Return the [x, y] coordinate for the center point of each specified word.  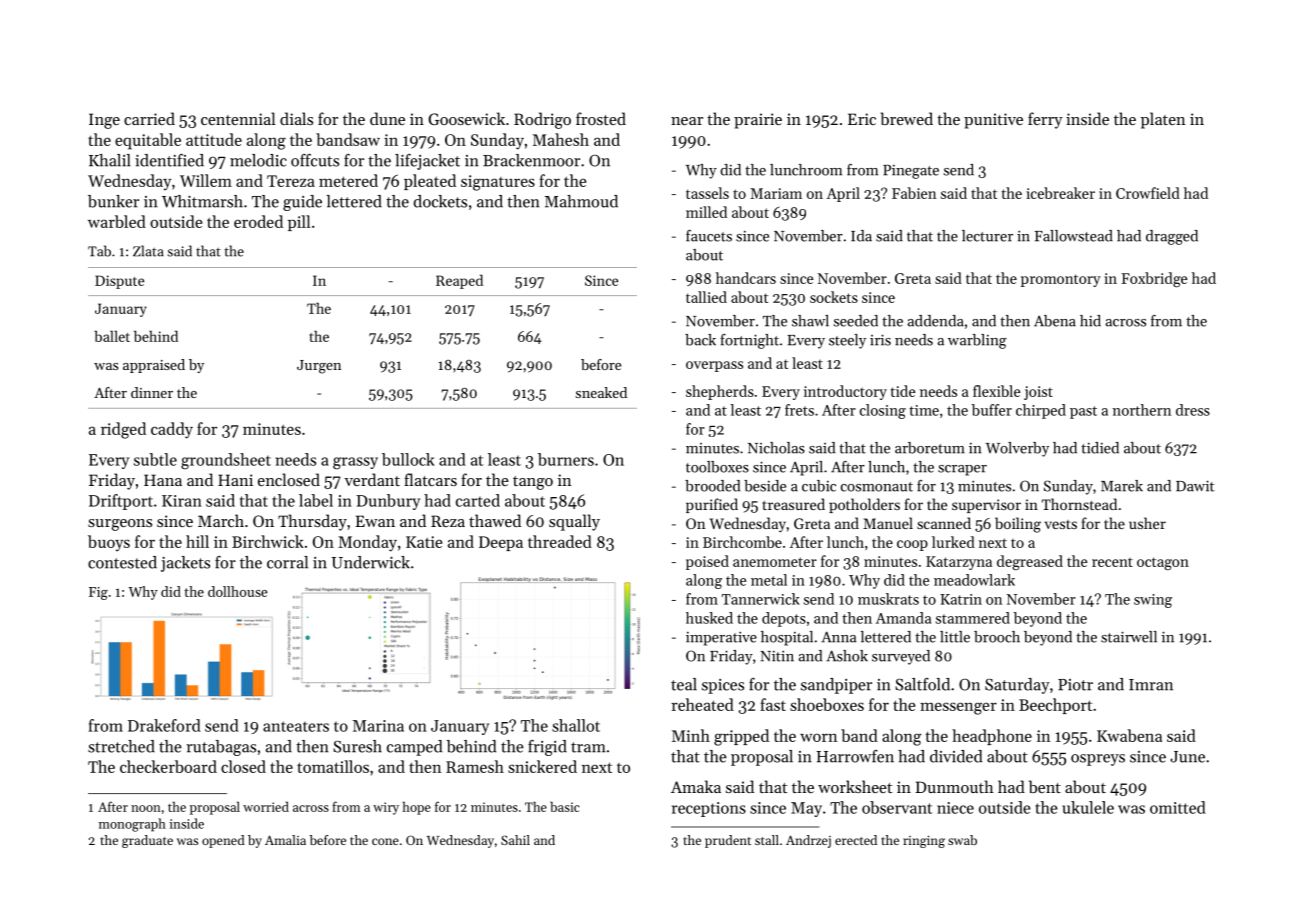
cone [385, 841]
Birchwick [268, 541]
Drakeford [164, 725]
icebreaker [1060, 193]
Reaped [459, 281]
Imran [1151, 685]
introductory [845, 392]
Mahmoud [581, 201]
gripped [741, 737]
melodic [258, 160]
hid [1090, 321]
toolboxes [717, 467]
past [1083, 412]
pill [299, 223]
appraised [154, 366]
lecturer [987, 236]
